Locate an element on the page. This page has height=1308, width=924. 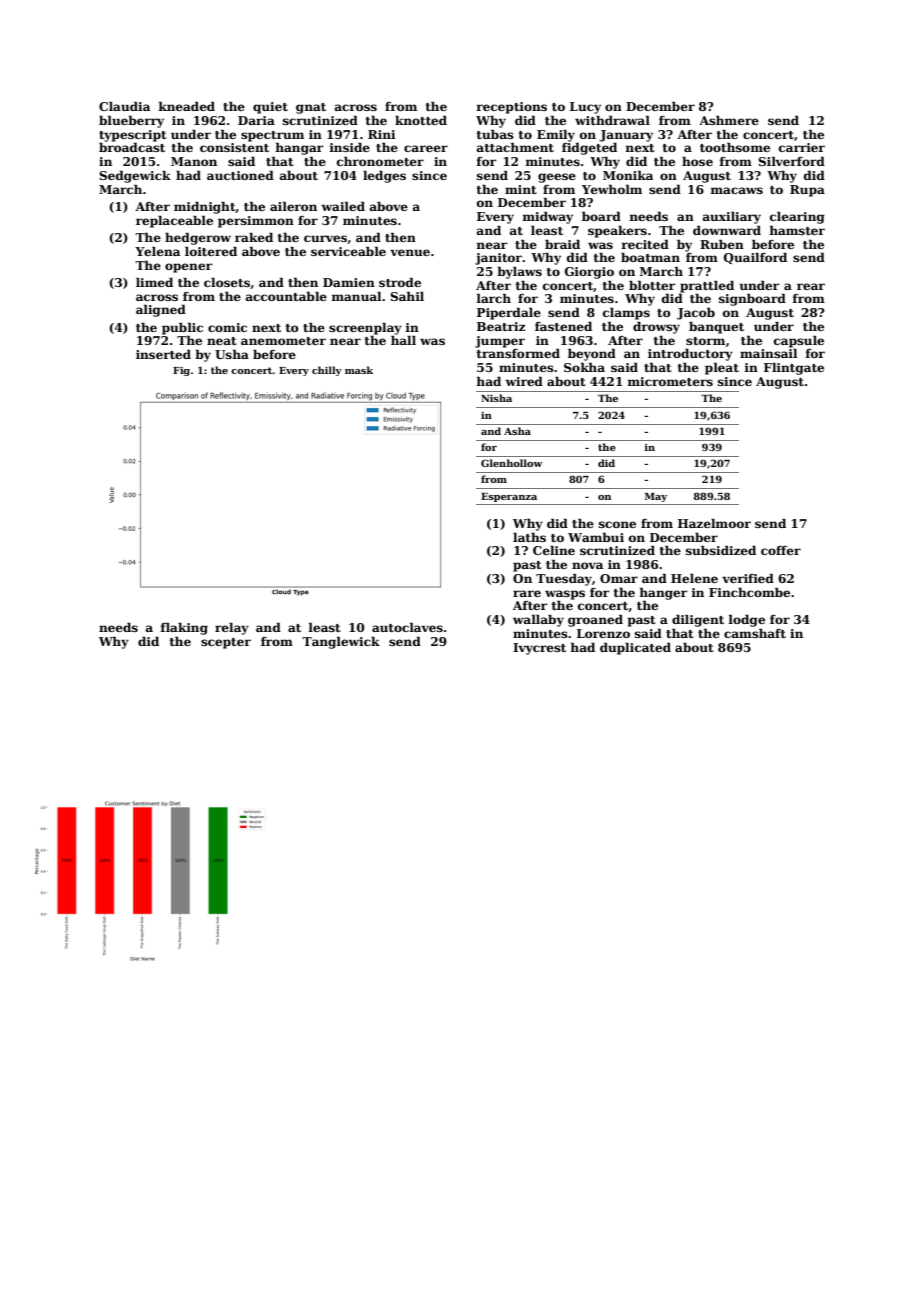
aligned is located at coordinates (161, 310).
